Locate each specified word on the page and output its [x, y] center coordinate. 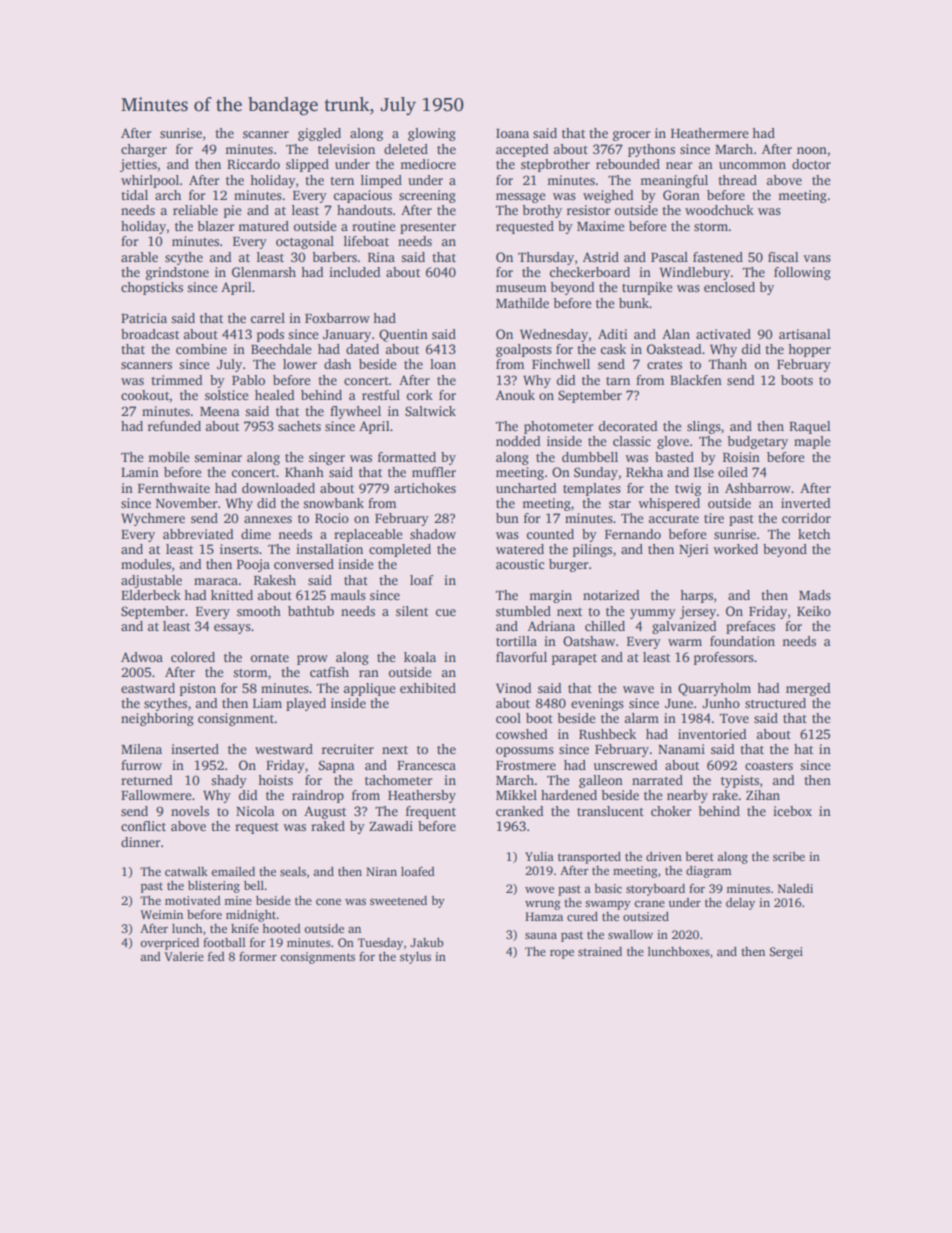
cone [328, 902]
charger [144, 150]
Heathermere [710, 133]
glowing [432, 134]
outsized [646, 916]
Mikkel [516, 795]
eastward [148, 688]
